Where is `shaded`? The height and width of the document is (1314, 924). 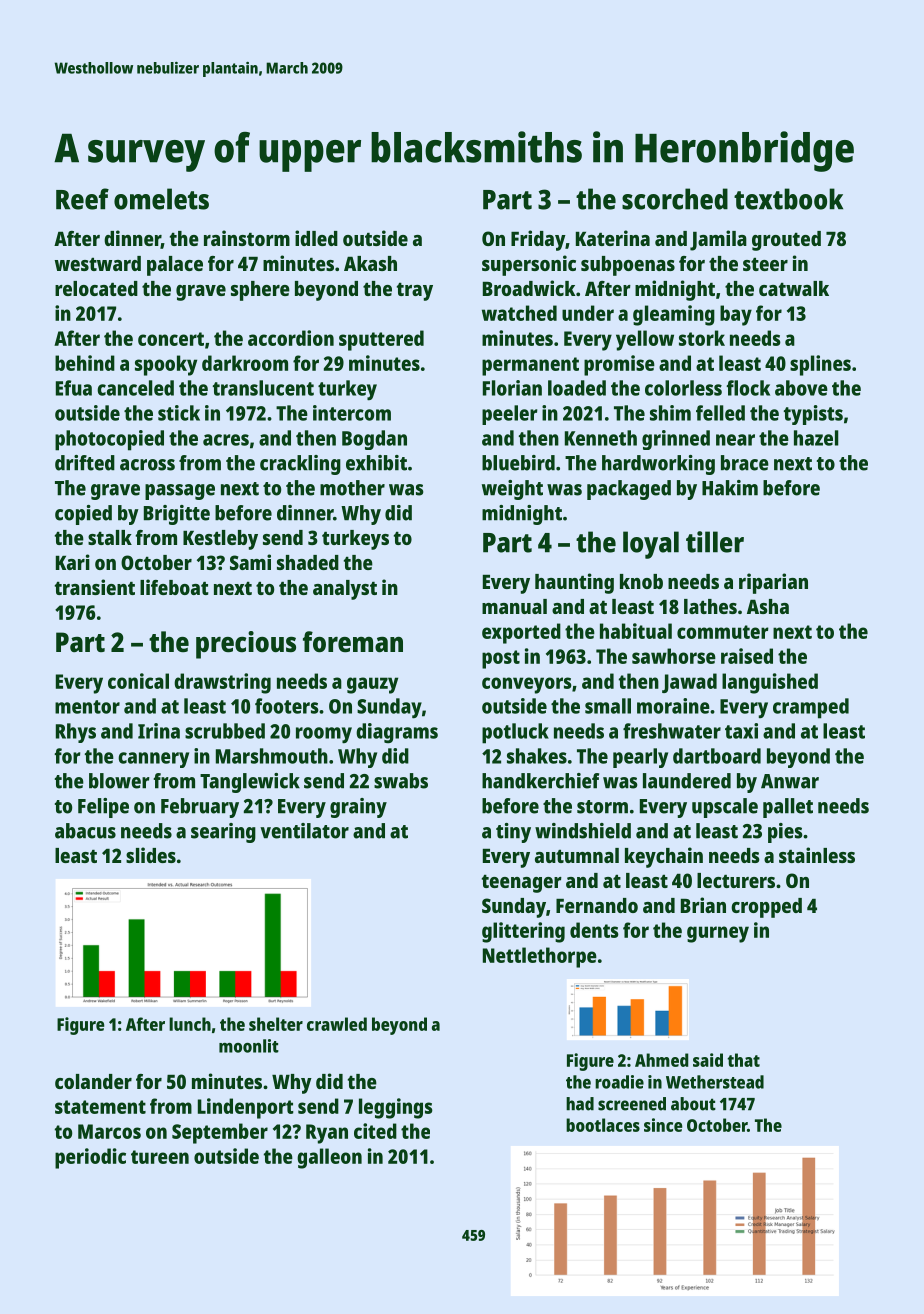
shaded is located at coordinates (308, 562).
